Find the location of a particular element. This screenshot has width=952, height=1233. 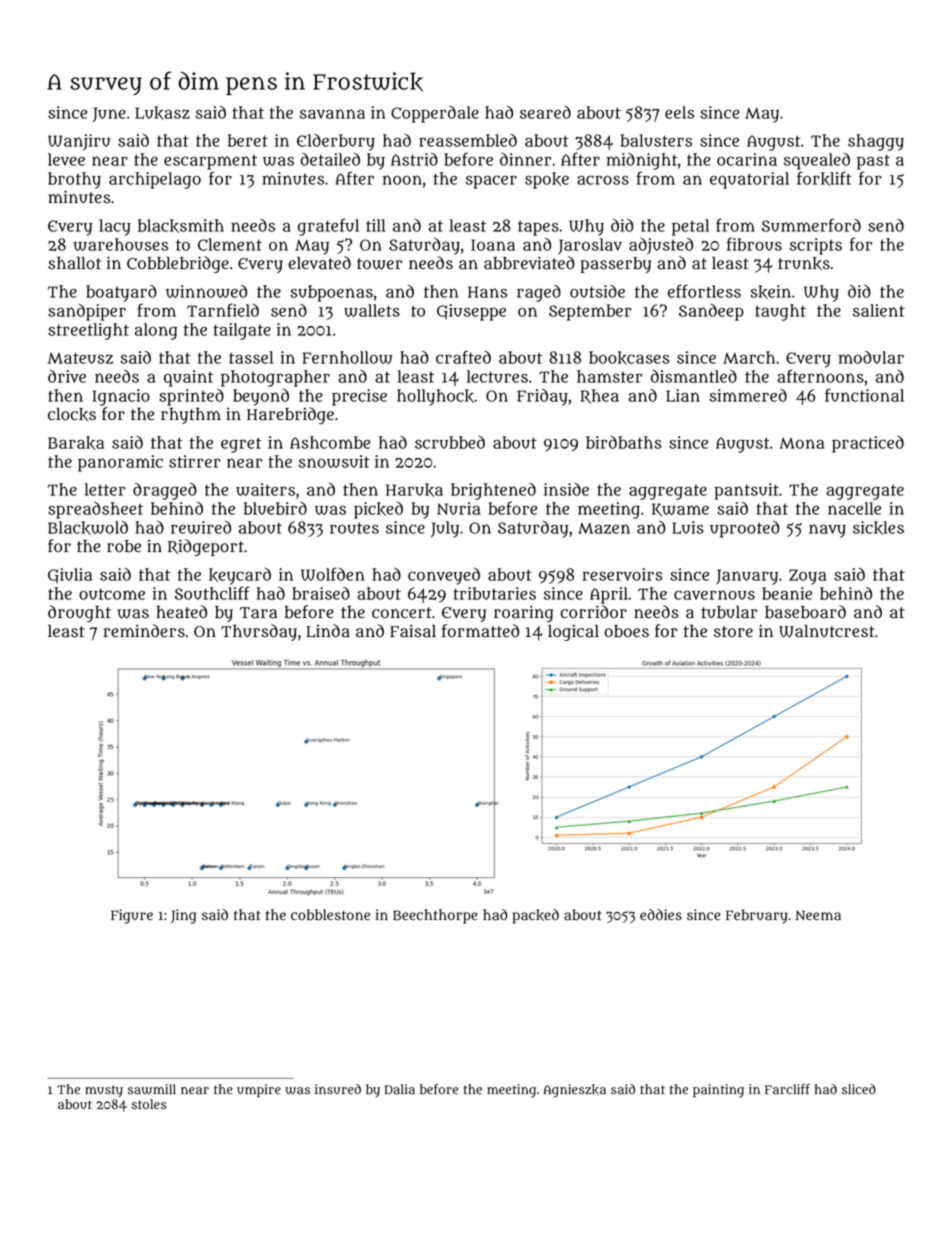

Neema is located at coordinates (818, 915).
